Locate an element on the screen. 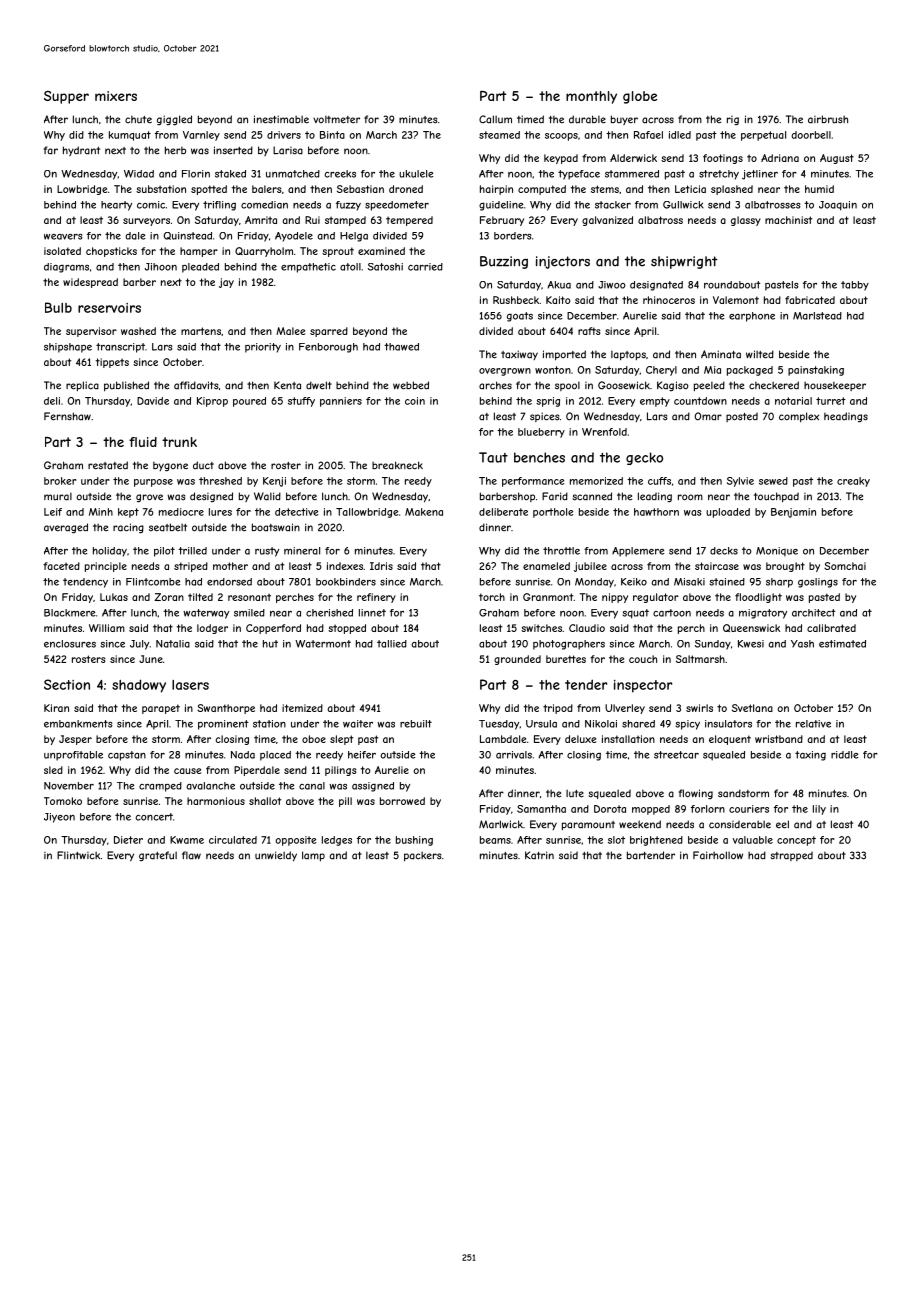 The width and height of the screenshot is (924, 1308). jubilee is located at coordinates (590, 567).
